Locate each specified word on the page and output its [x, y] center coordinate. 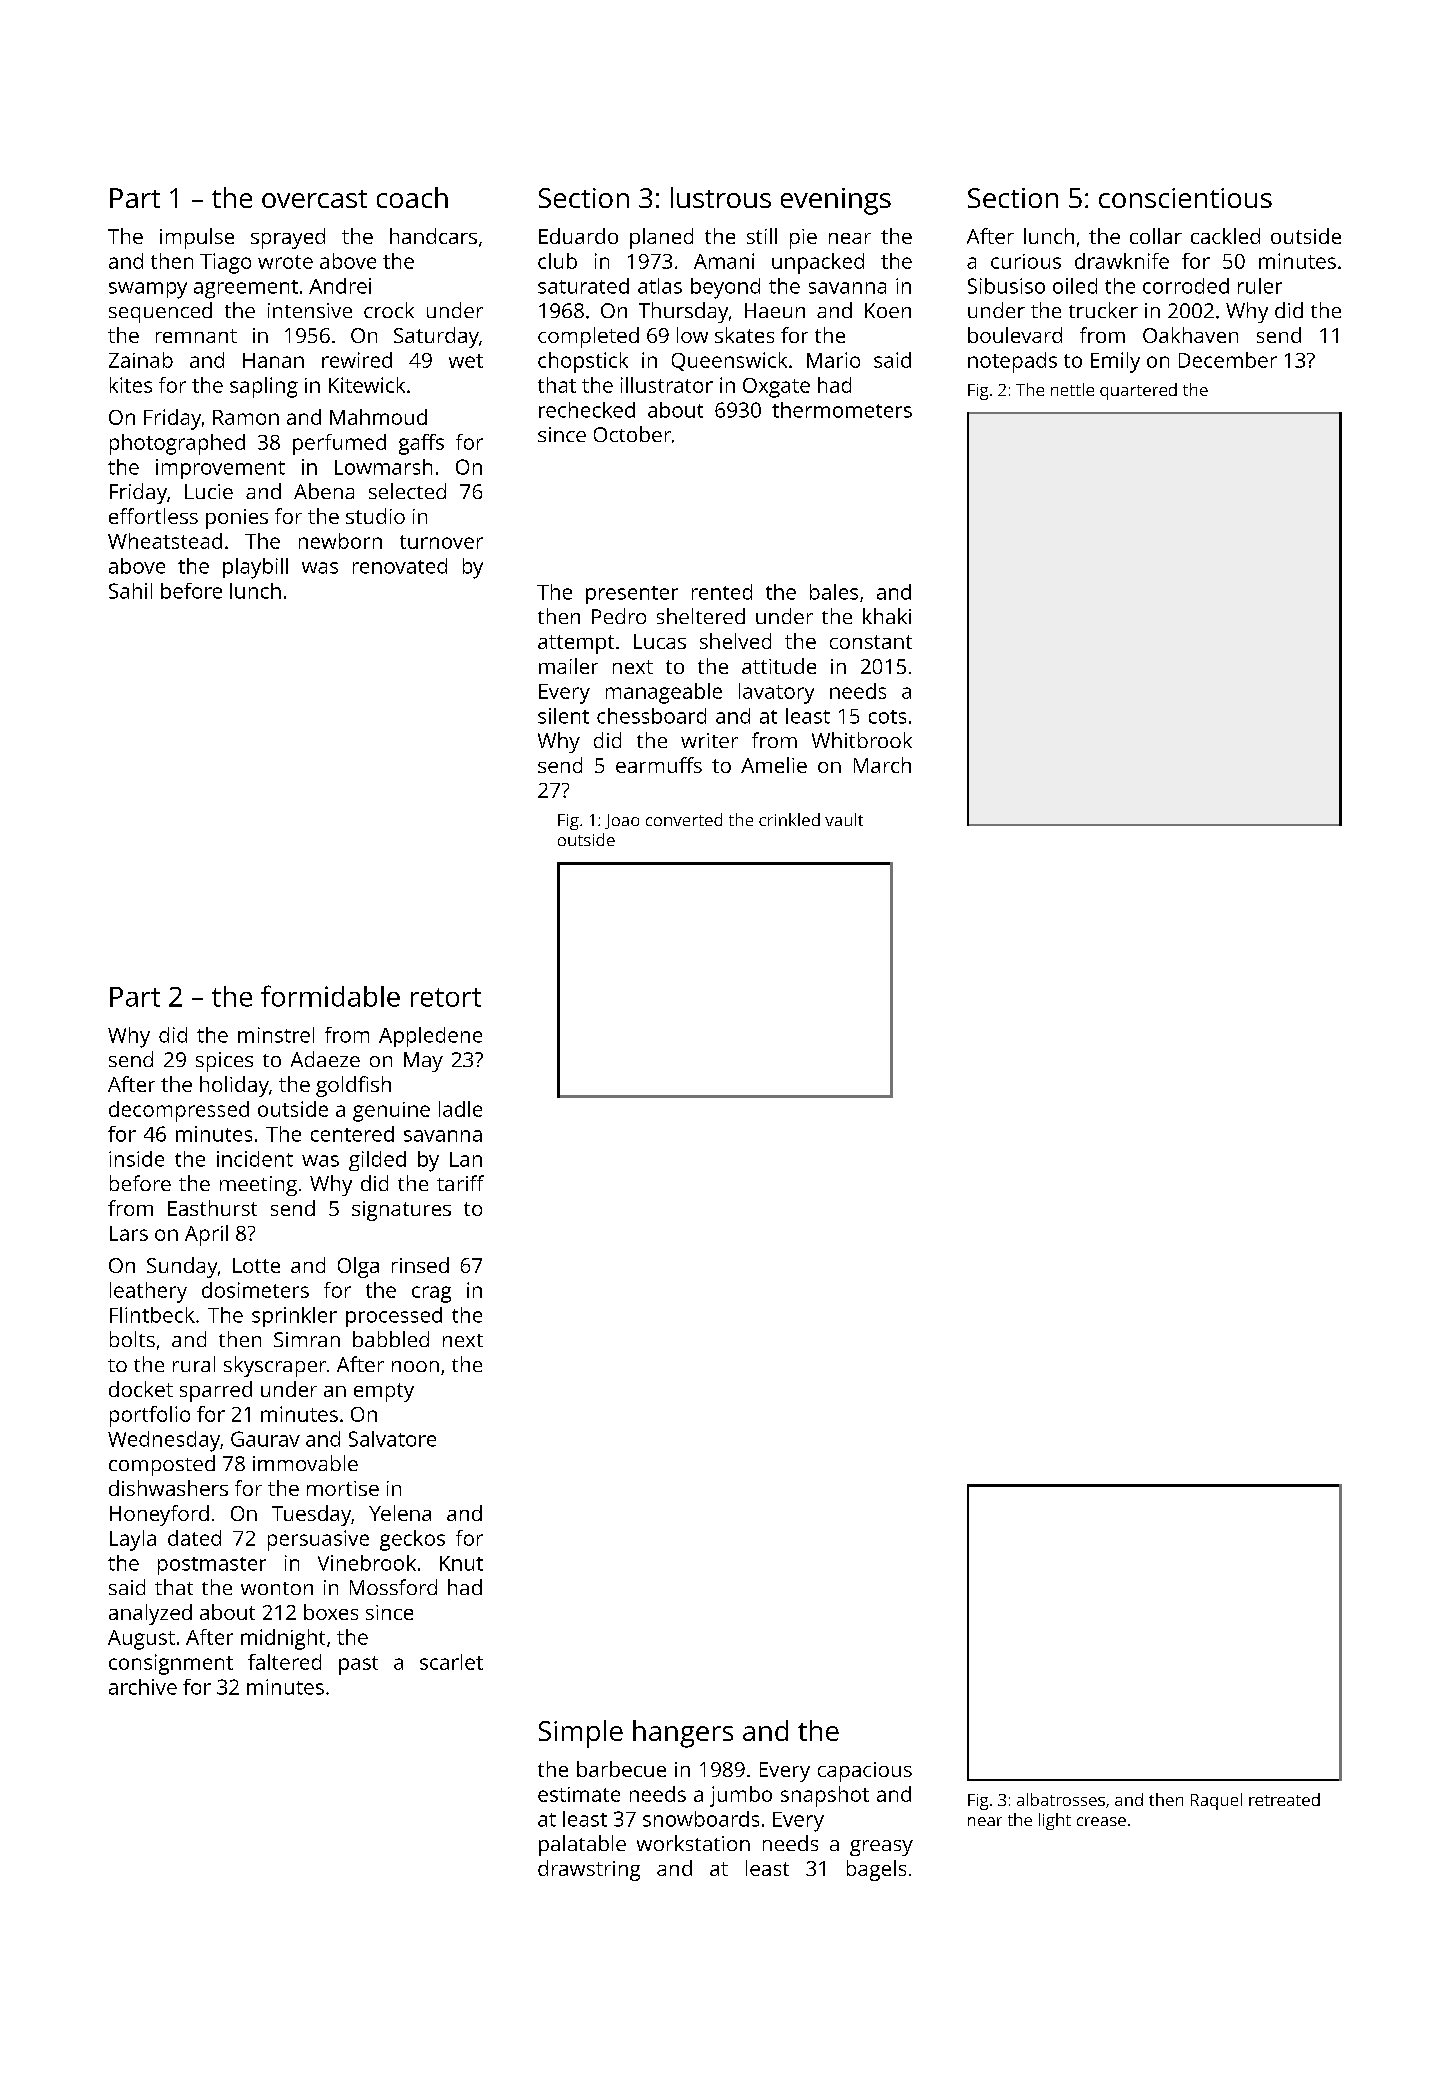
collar [1156, 236]
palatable [582, 1845]
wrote [285, 262]
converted [684, 819]
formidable [330, 996]
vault [844, 819]
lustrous [721, 197]
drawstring [589, 1870]
